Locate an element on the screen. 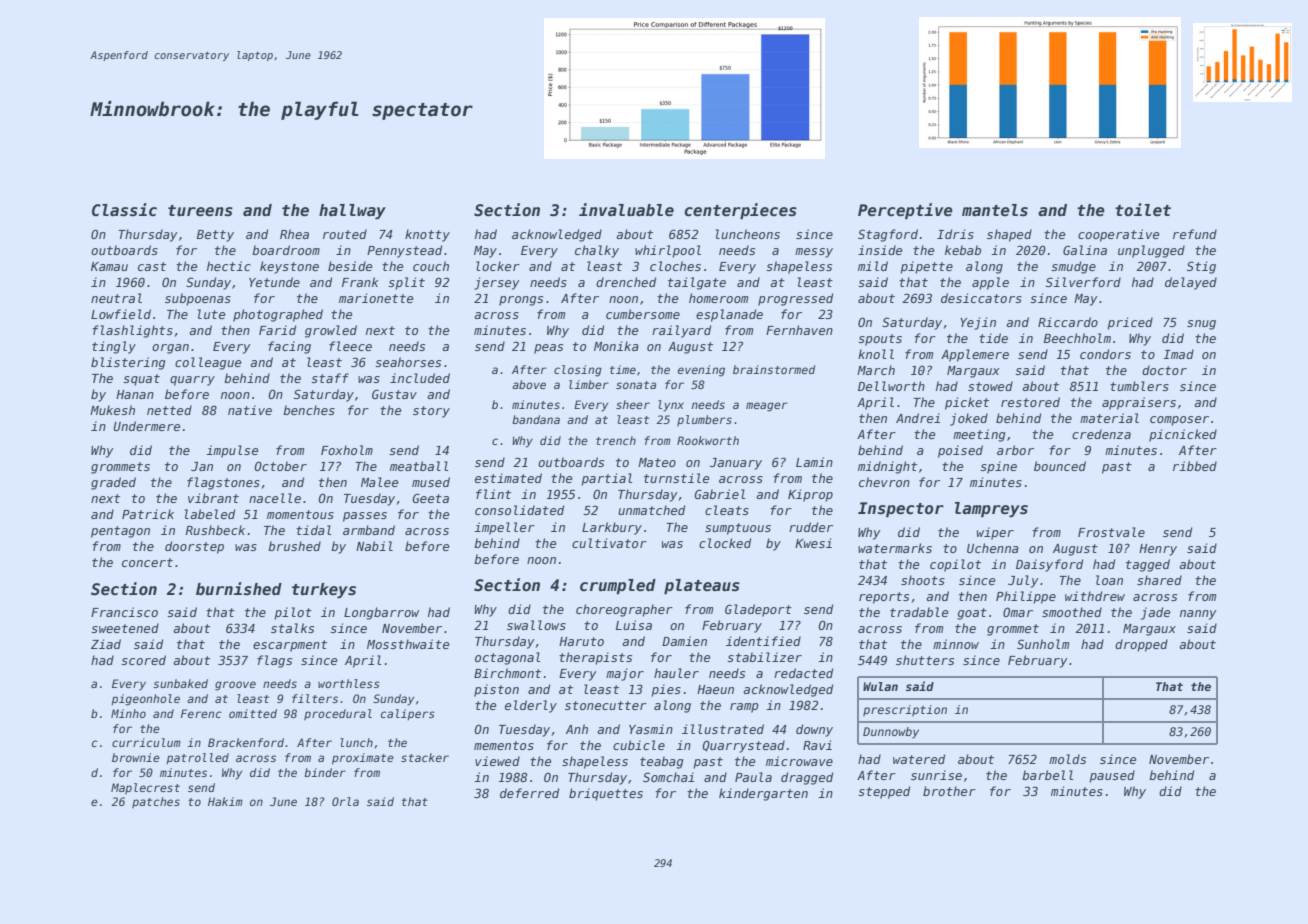 Image resolution: width=1308 pixels, height=924 pixels. graded is located at coordinates (113, 483).
